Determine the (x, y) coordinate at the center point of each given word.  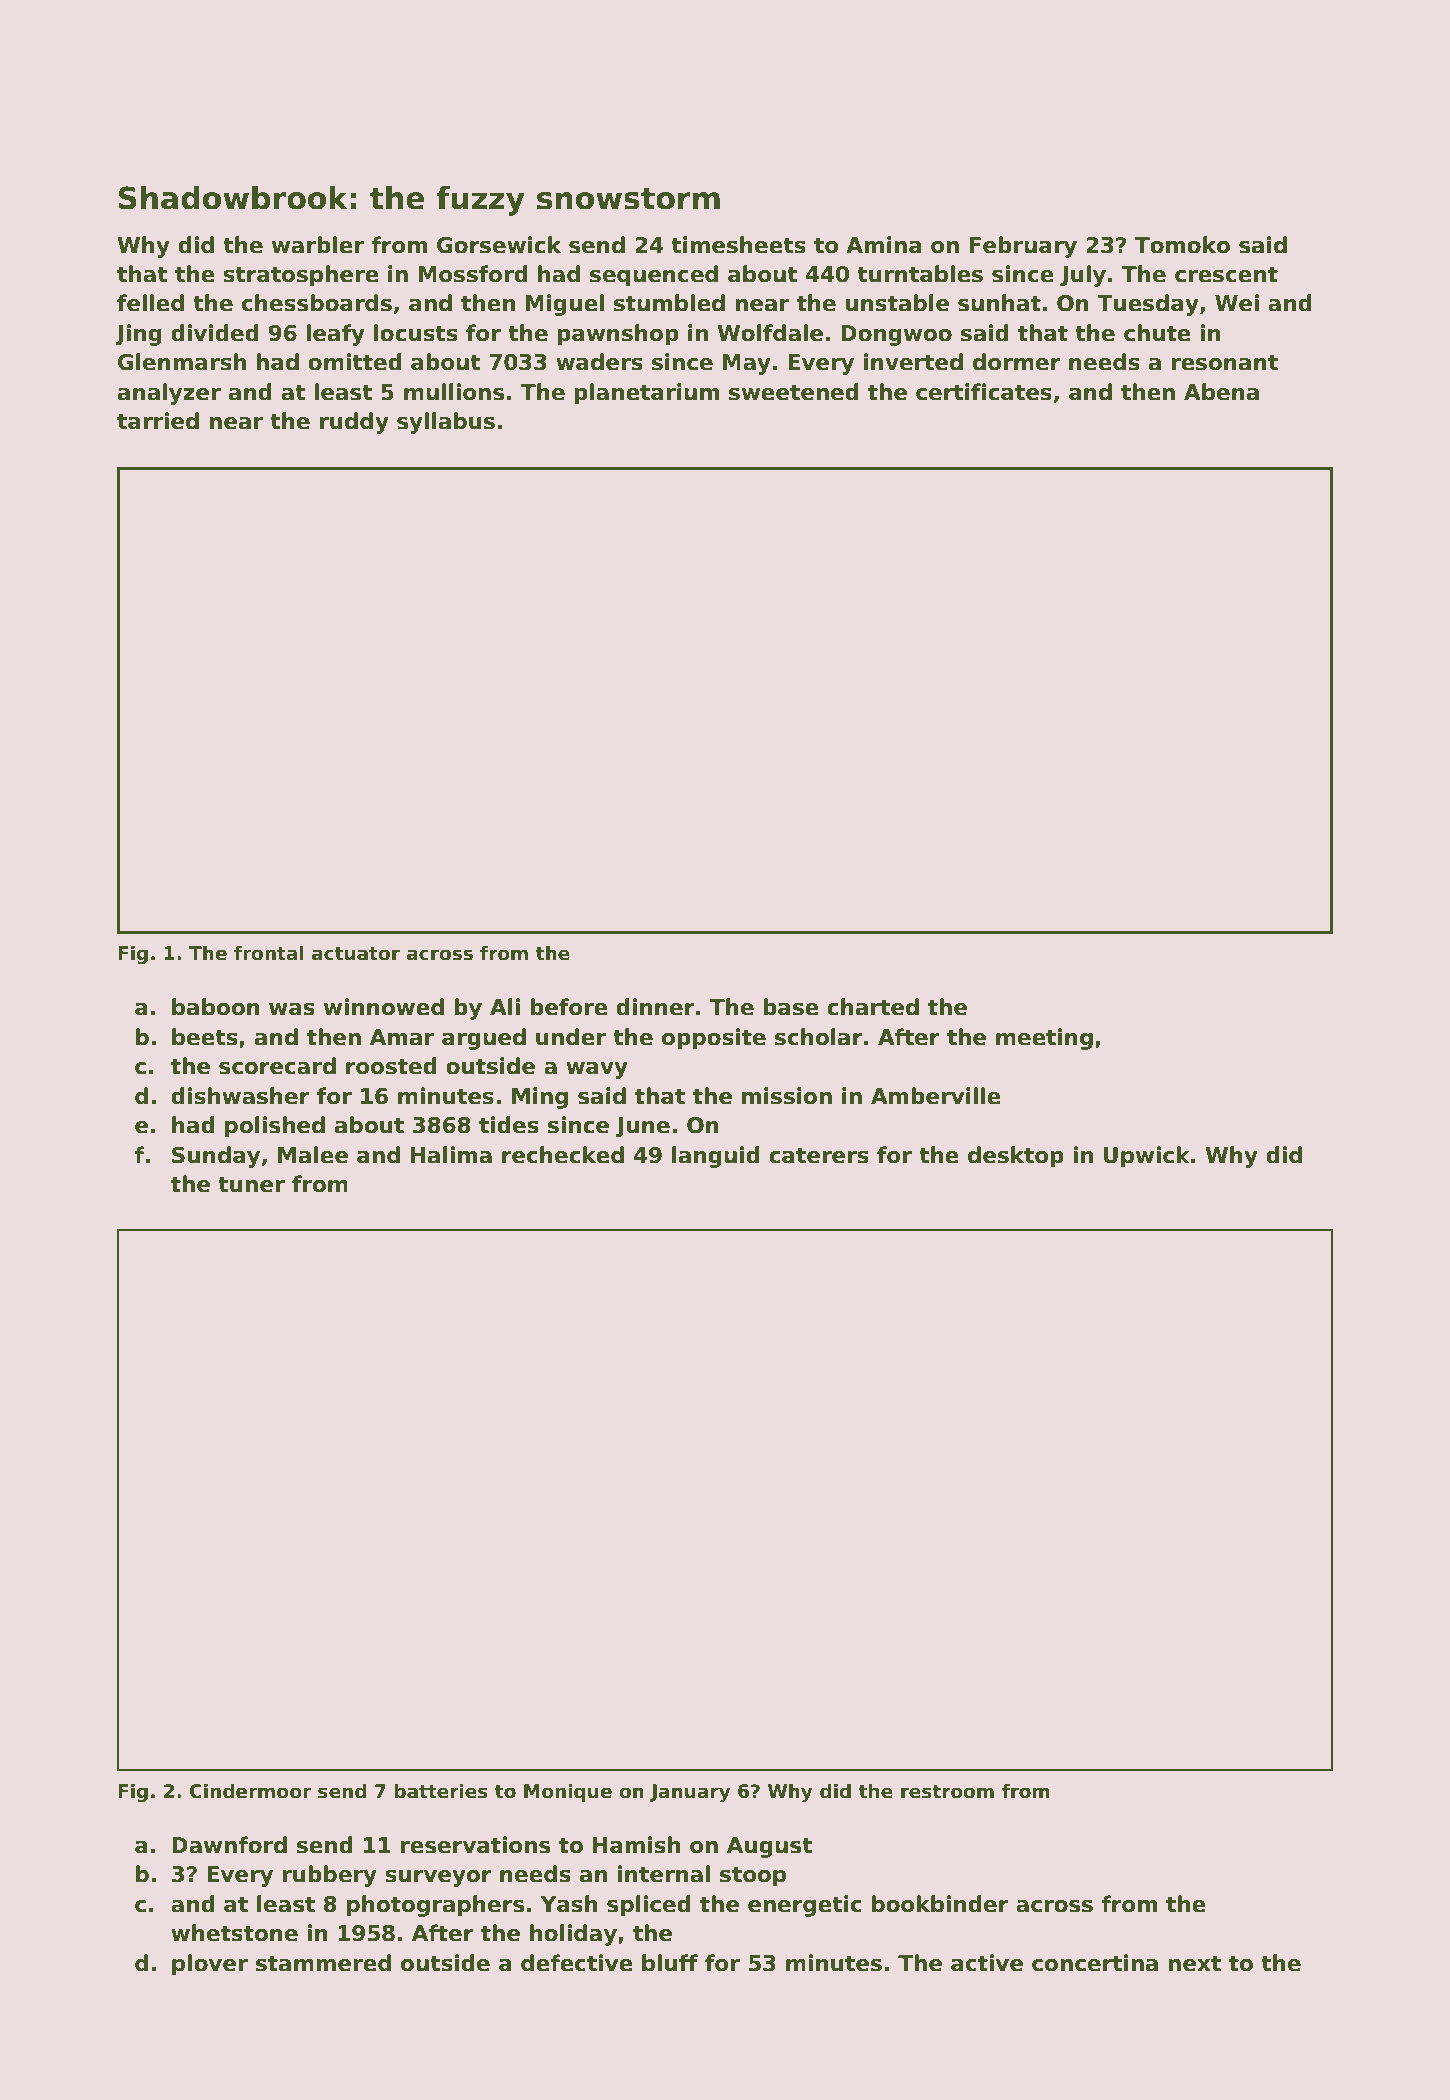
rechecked (563, 1155)
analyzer (169, 394)
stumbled (669, 303)
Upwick (1147, 1157)
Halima (451, 1155)
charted (873, 1007)
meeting (1044, 1039)
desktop (1016, 1157)
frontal (268, 953)
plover (210, 1965)
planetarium (646, 394)
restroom (947, 1792)
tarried (158, 421)
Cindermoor (250, 1791)
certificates (984, 392)
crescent (1226, 275)
